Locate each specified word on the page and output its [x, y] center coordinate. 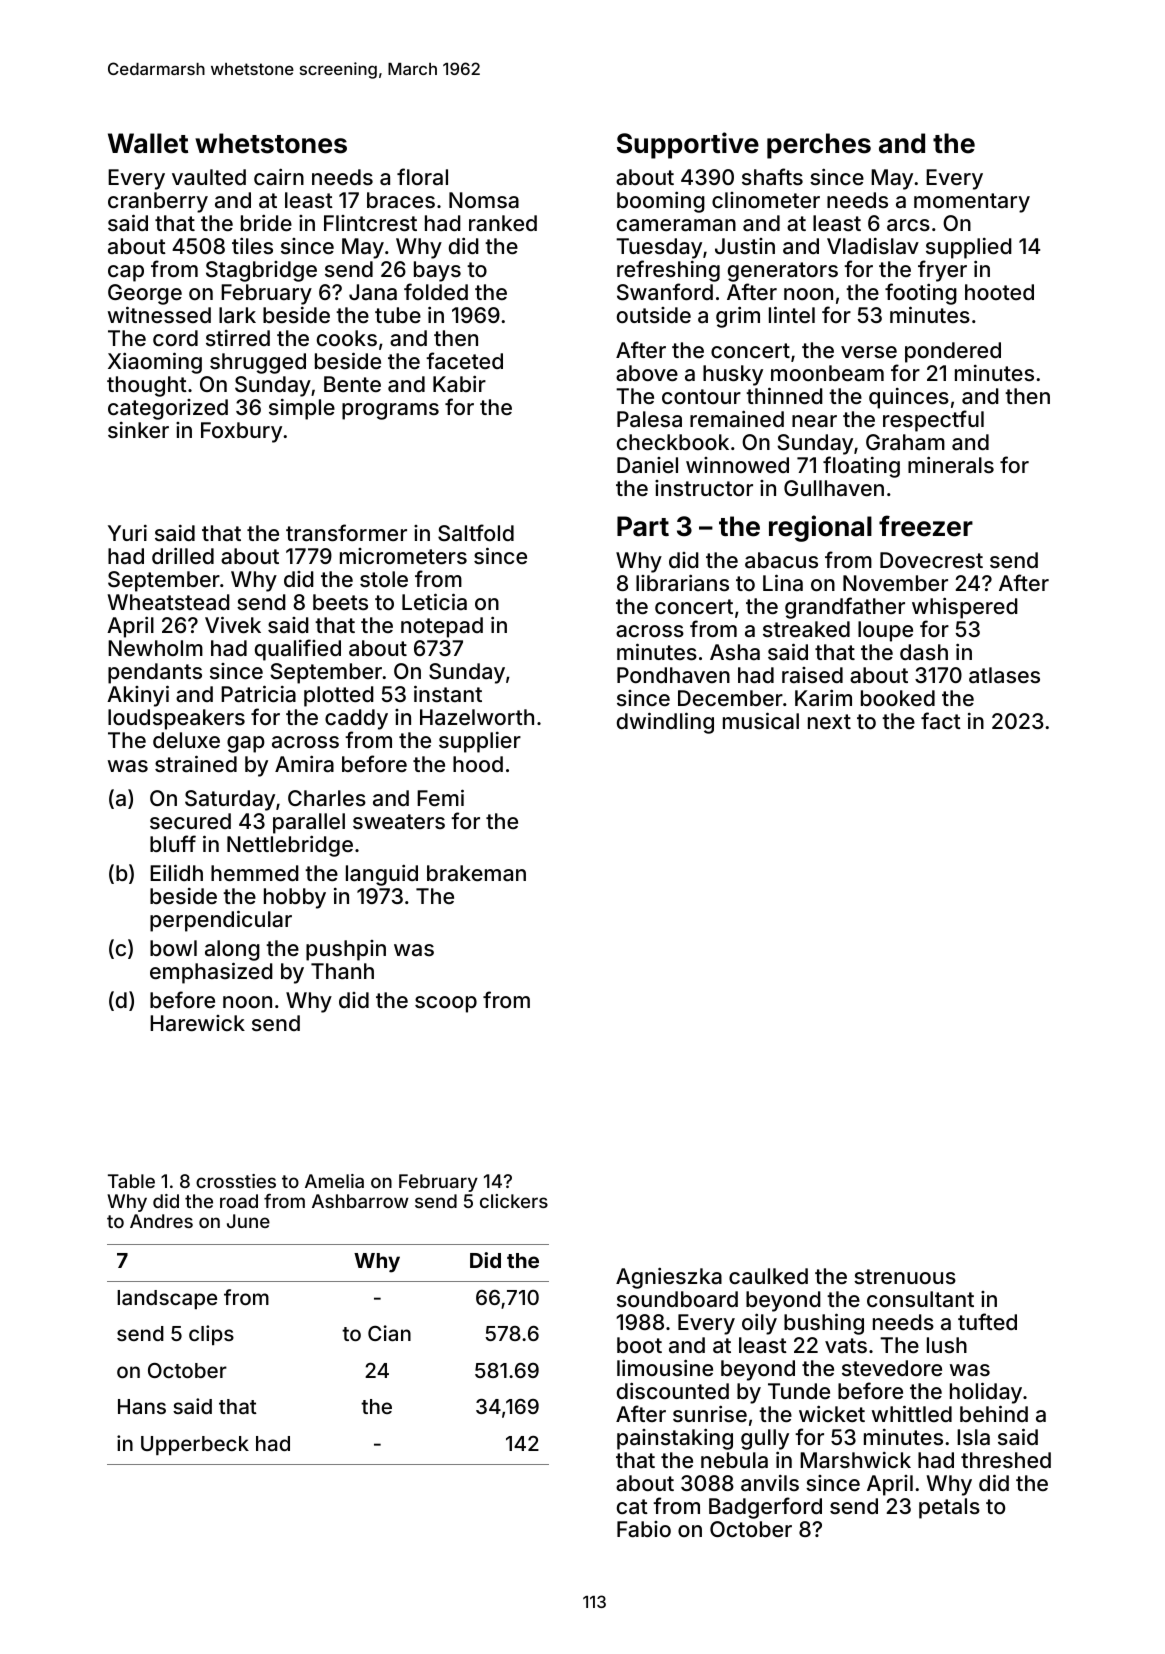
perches [819, 146]
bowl [173, 948]
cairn [279, 177]
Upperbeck [195, 1445]
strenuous [905, 1276]
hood [478, 764]
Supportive [688, 145]
